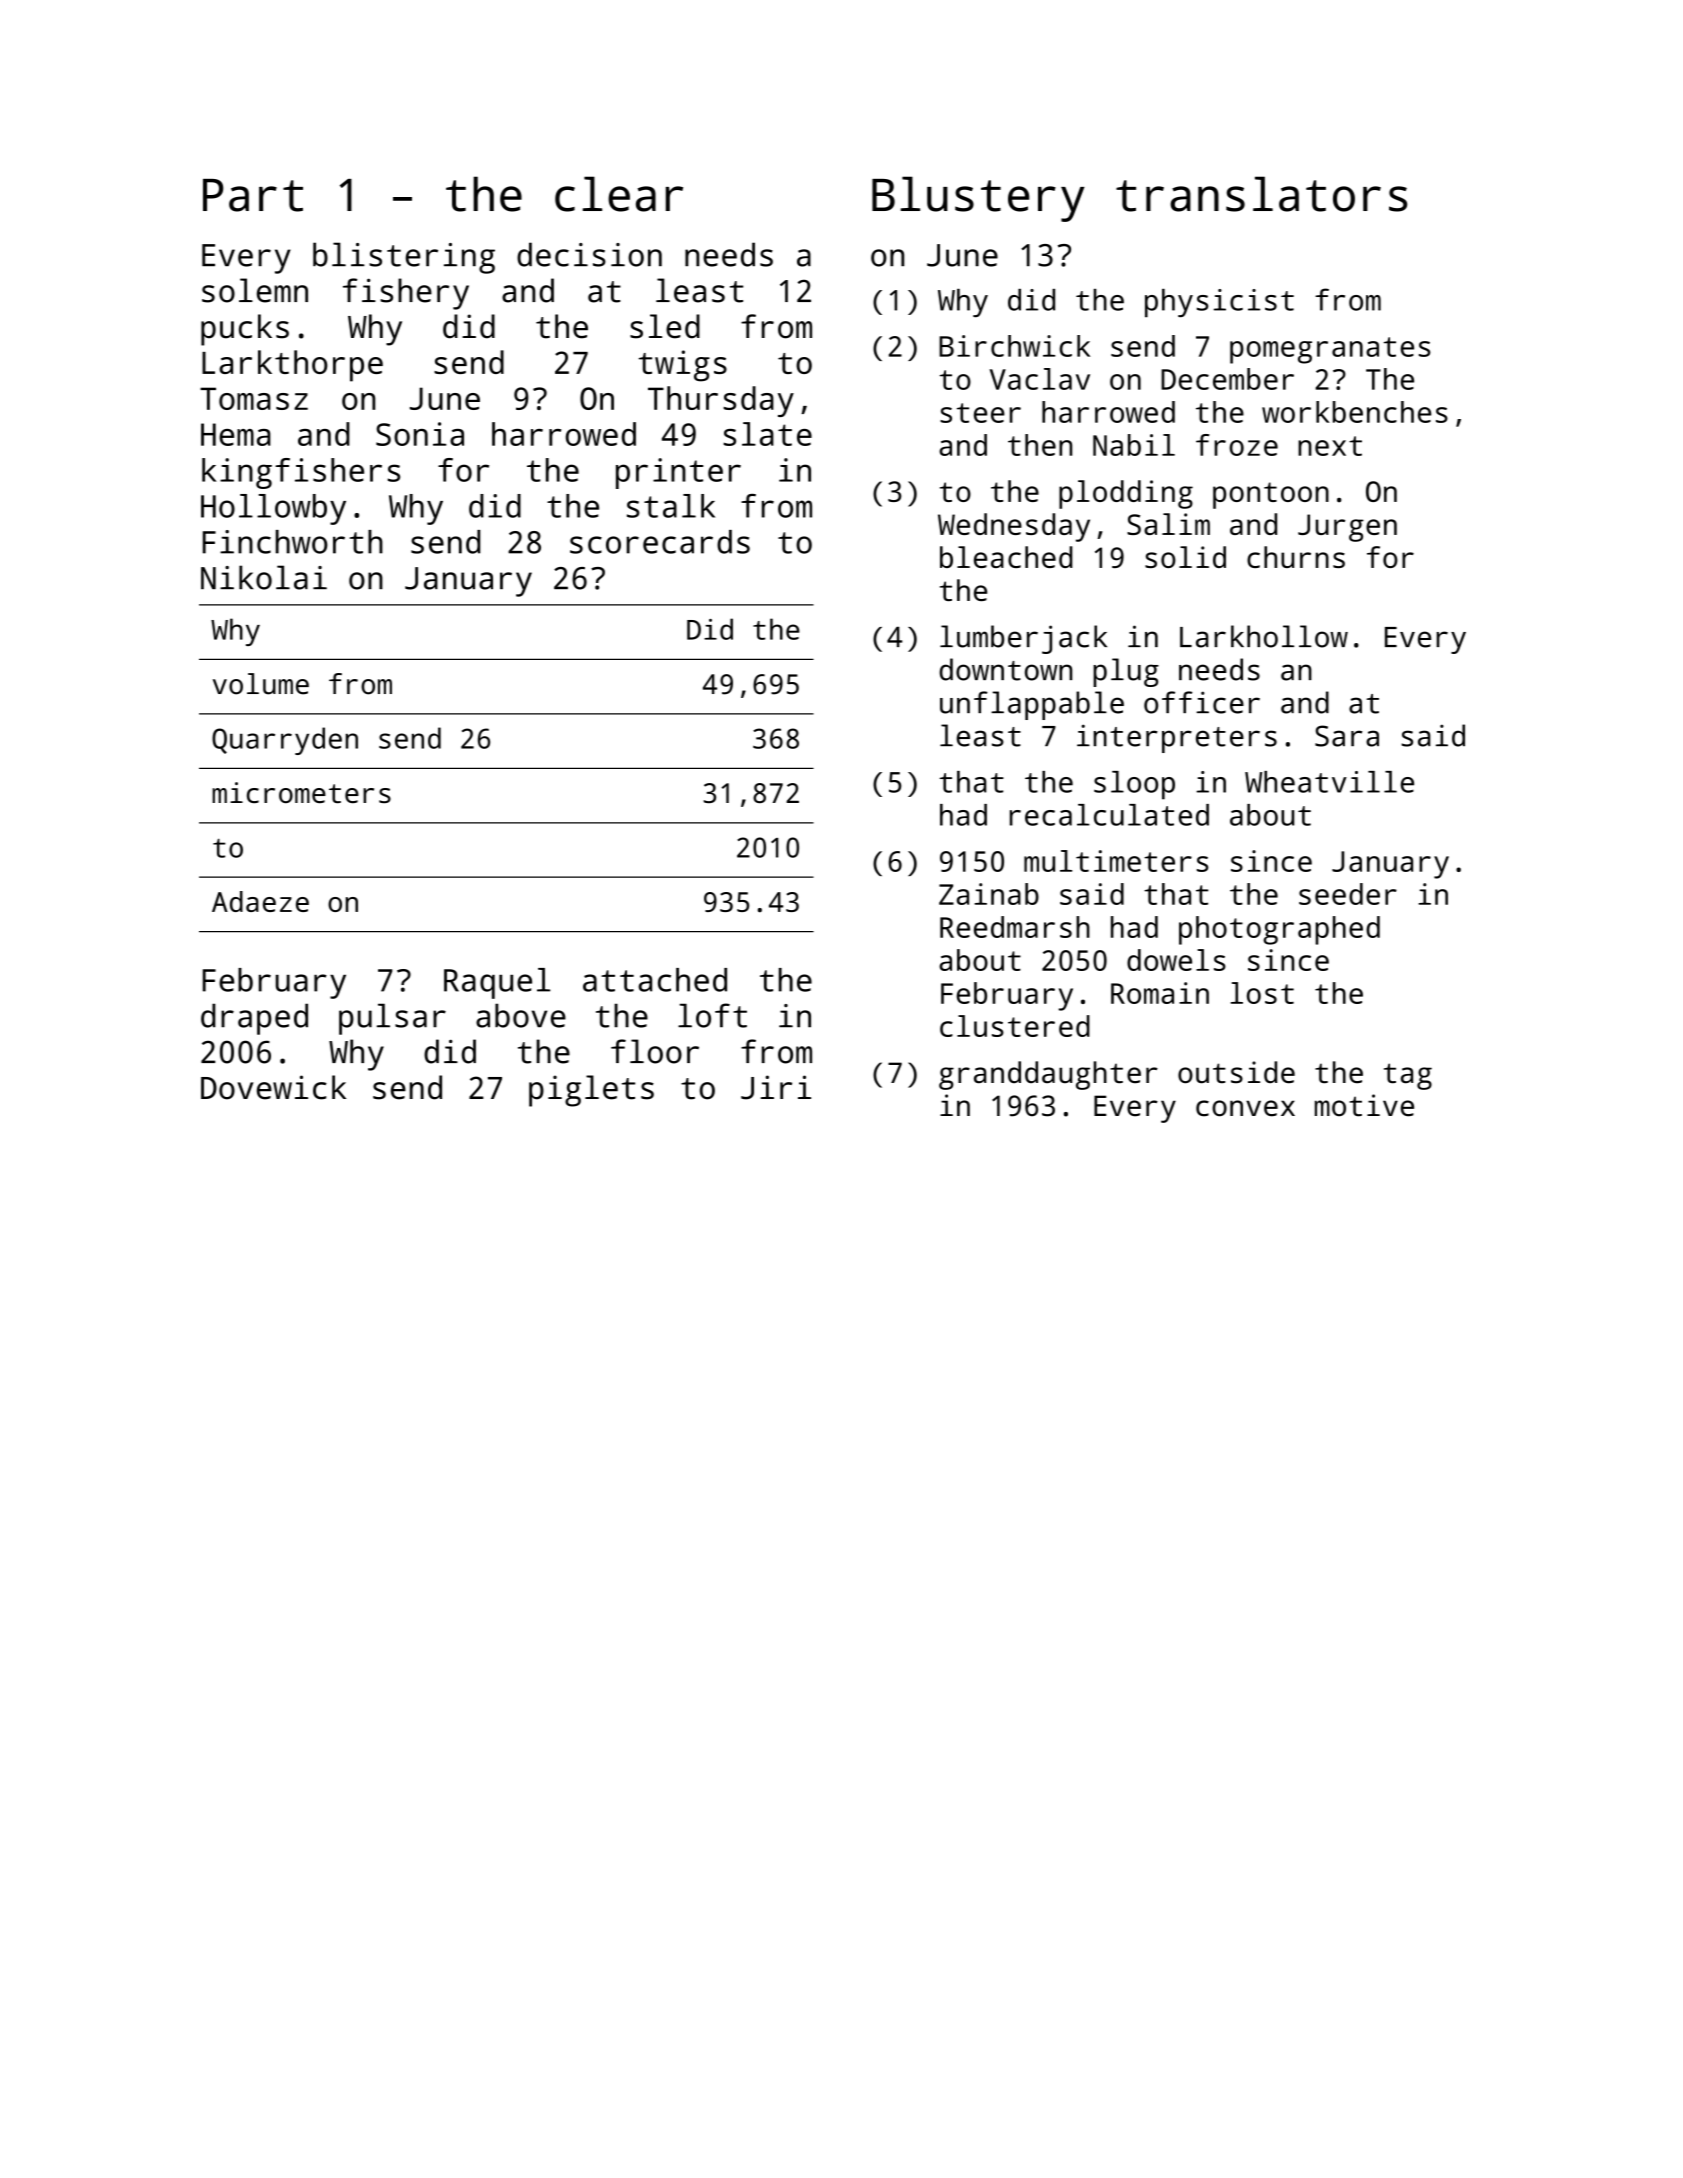 The height and width of the screenshot is (2178, 1683). I want to click on Part, so click(253, 195).
